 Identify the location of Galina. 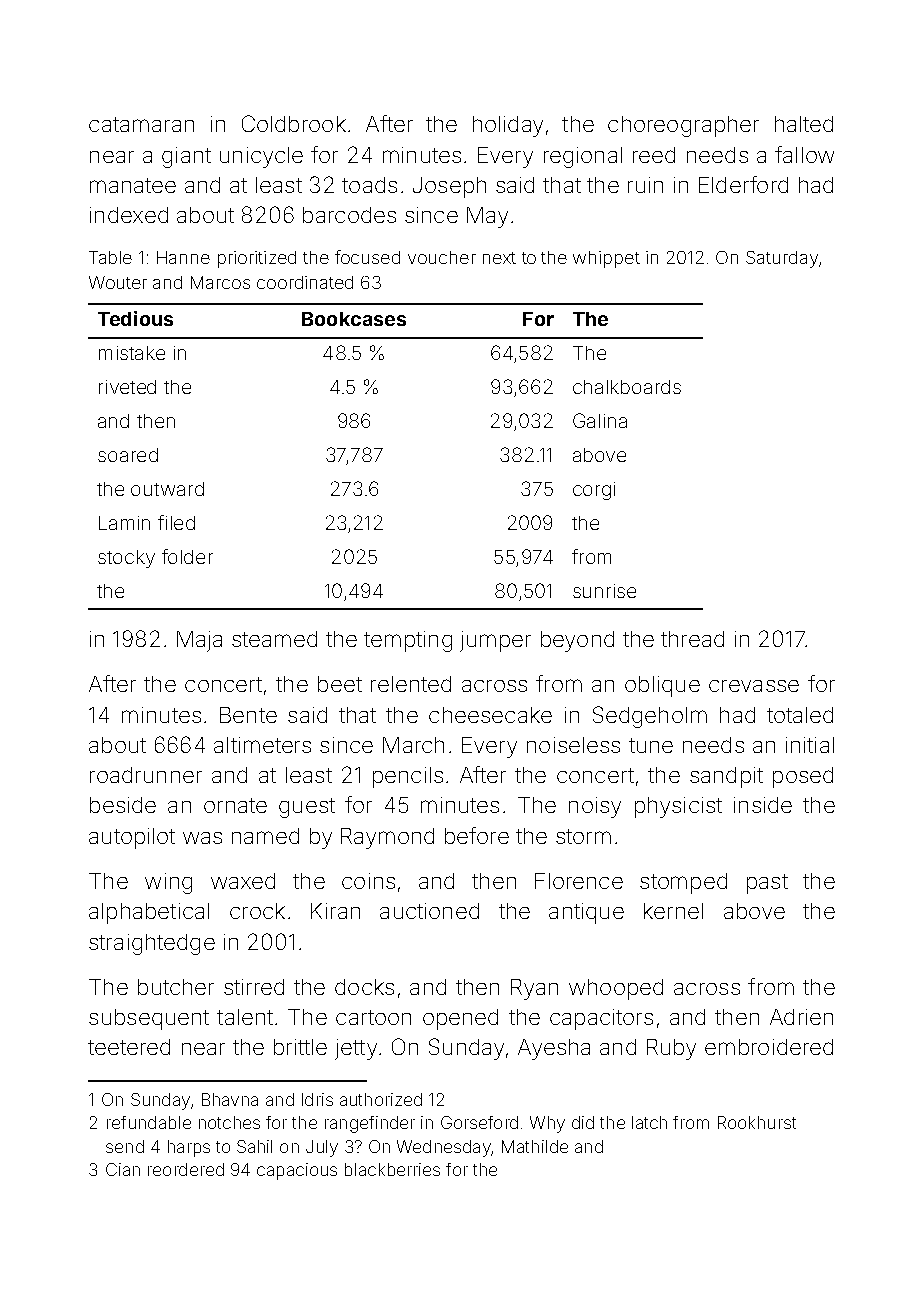
(600, 420).
